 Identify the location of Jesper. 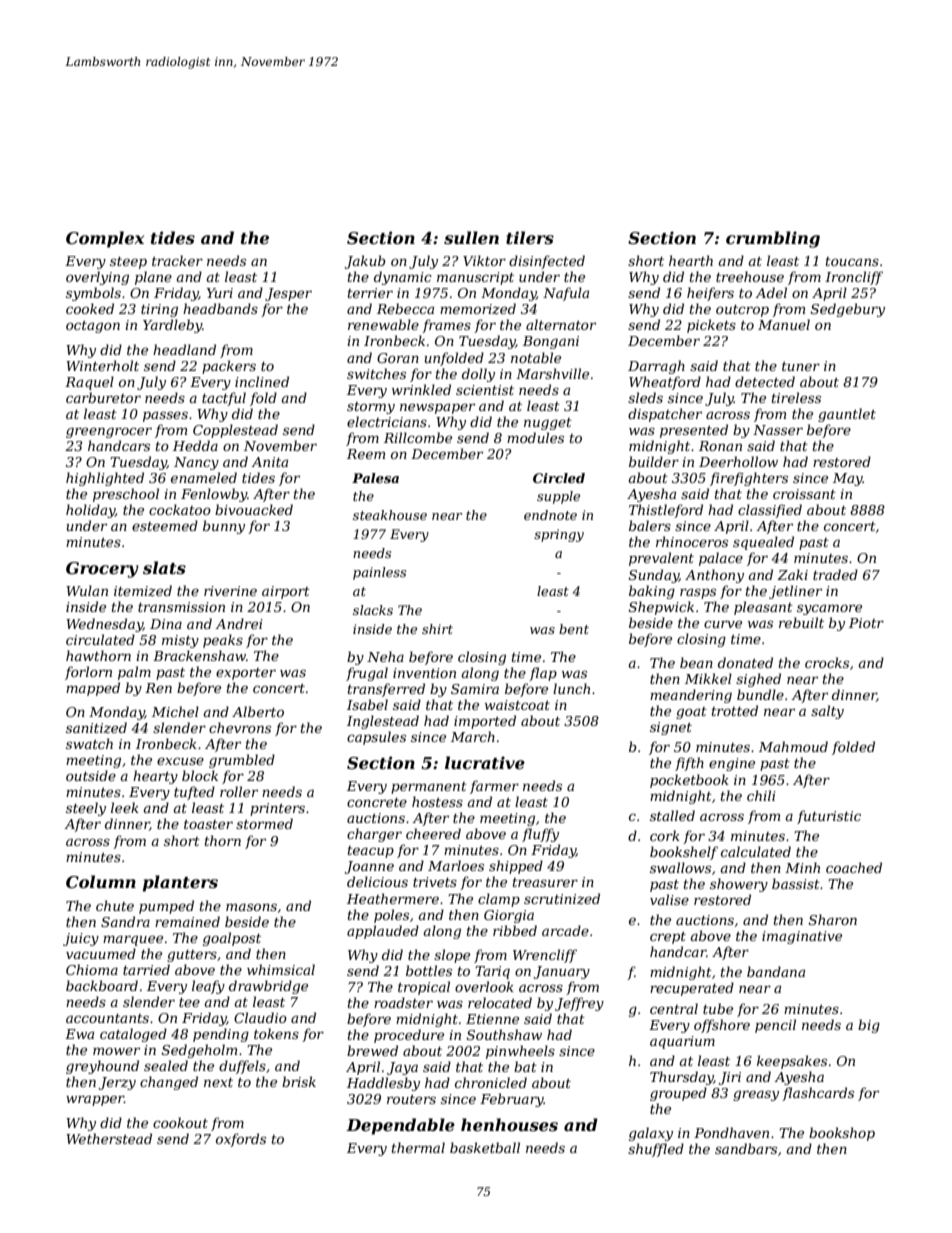
(288, 294).
